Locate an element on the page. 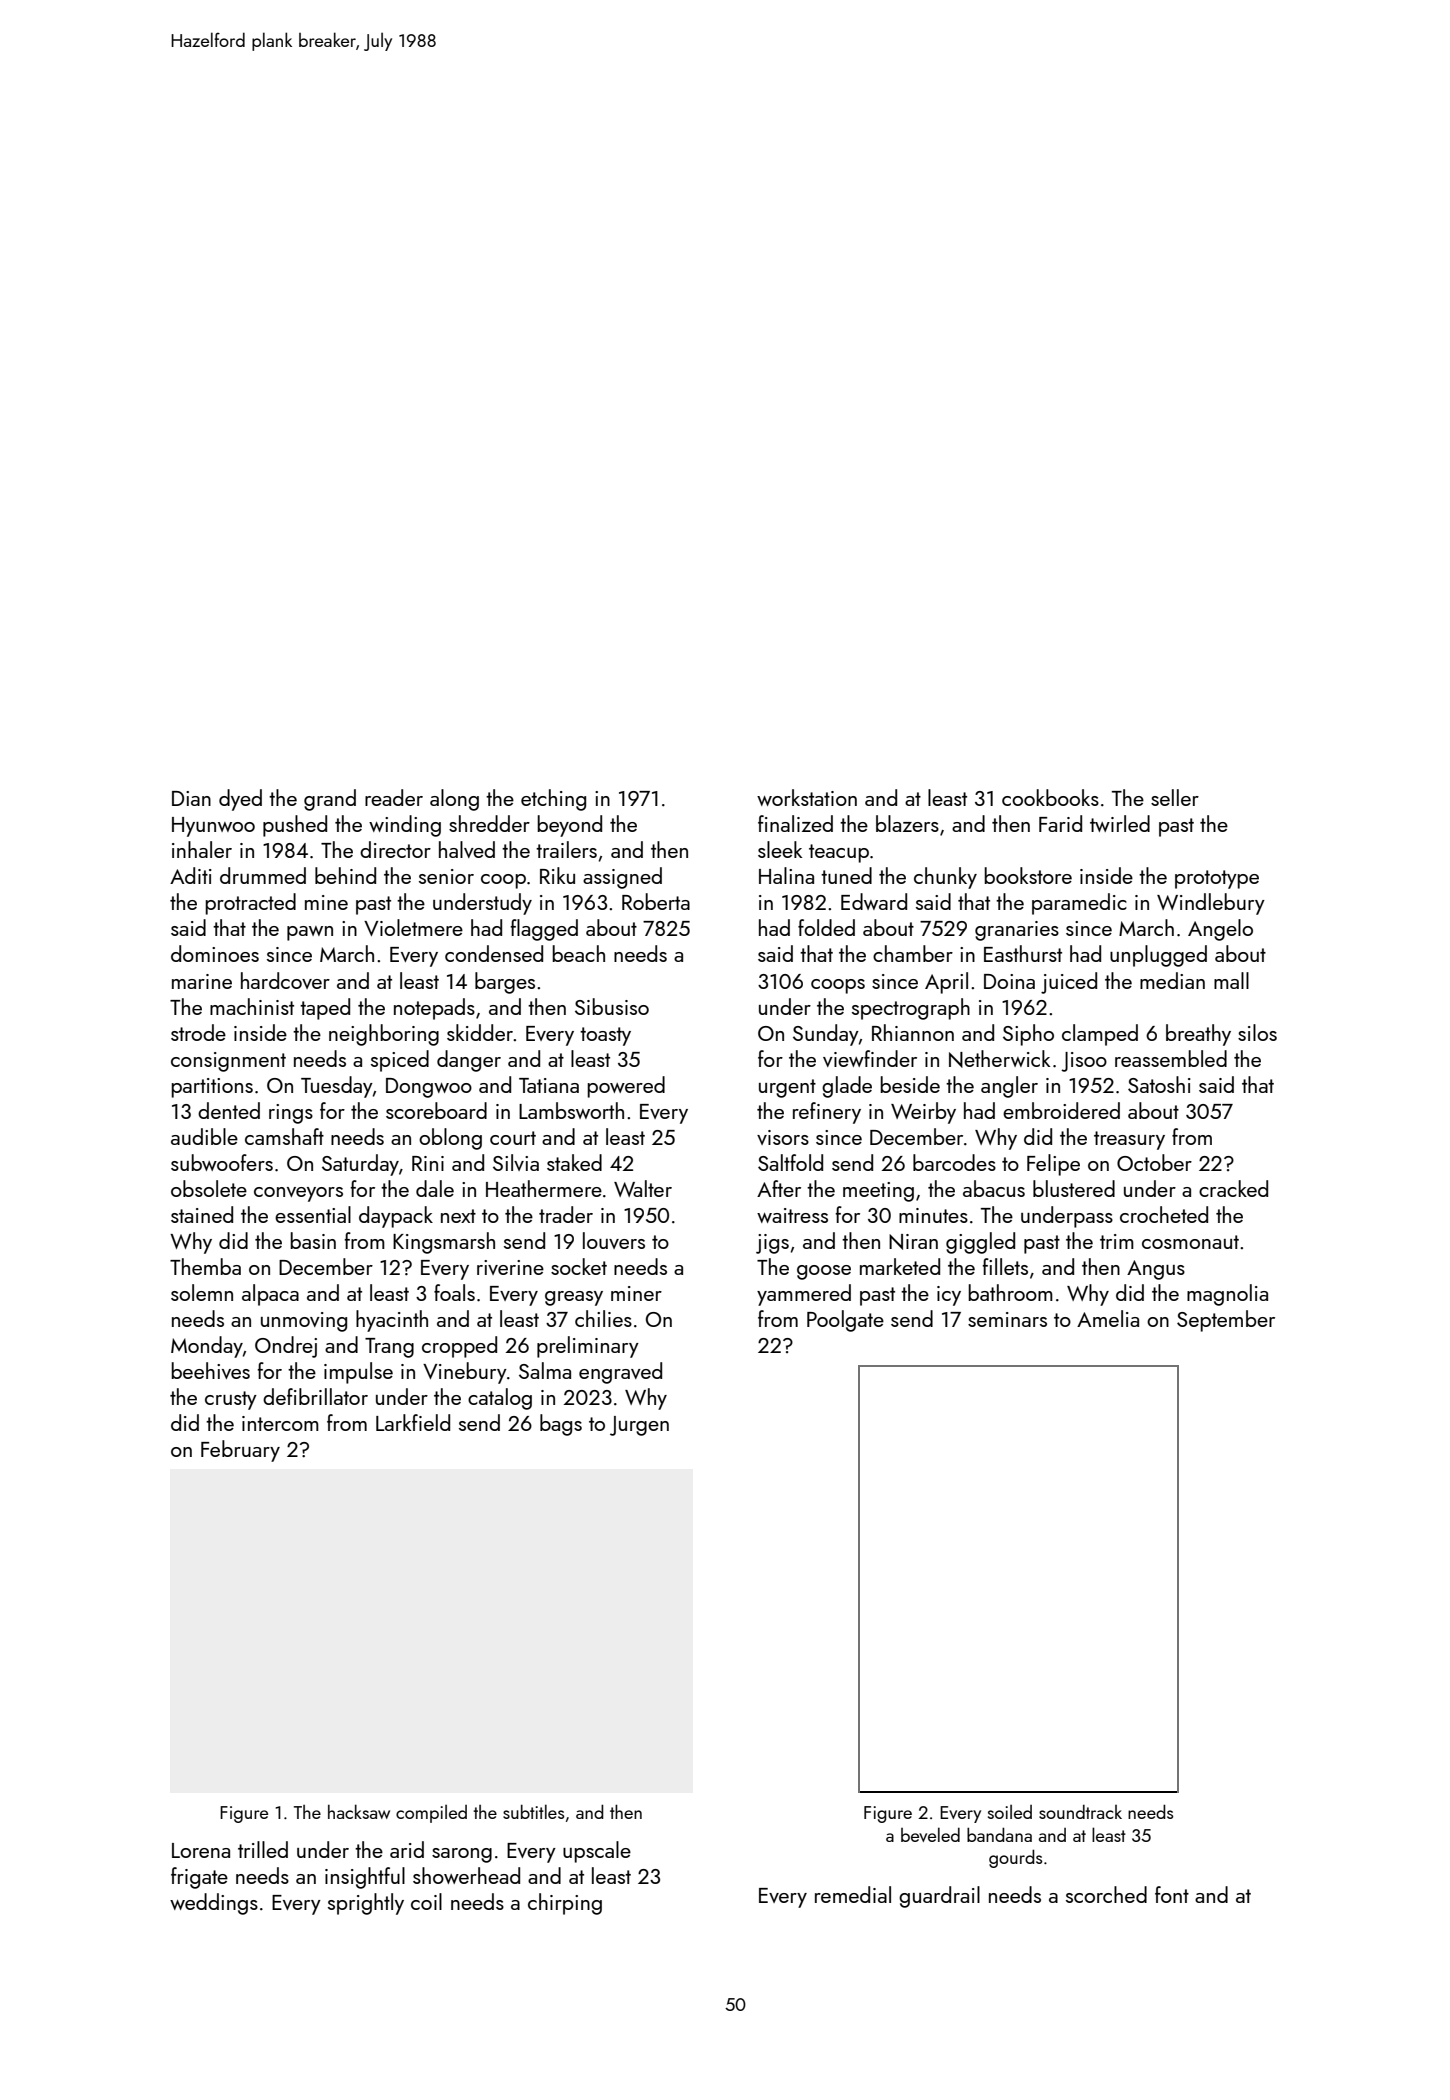 This document has height=2100, width=1450. cookbooks is located at coordinates (1050, 797).
